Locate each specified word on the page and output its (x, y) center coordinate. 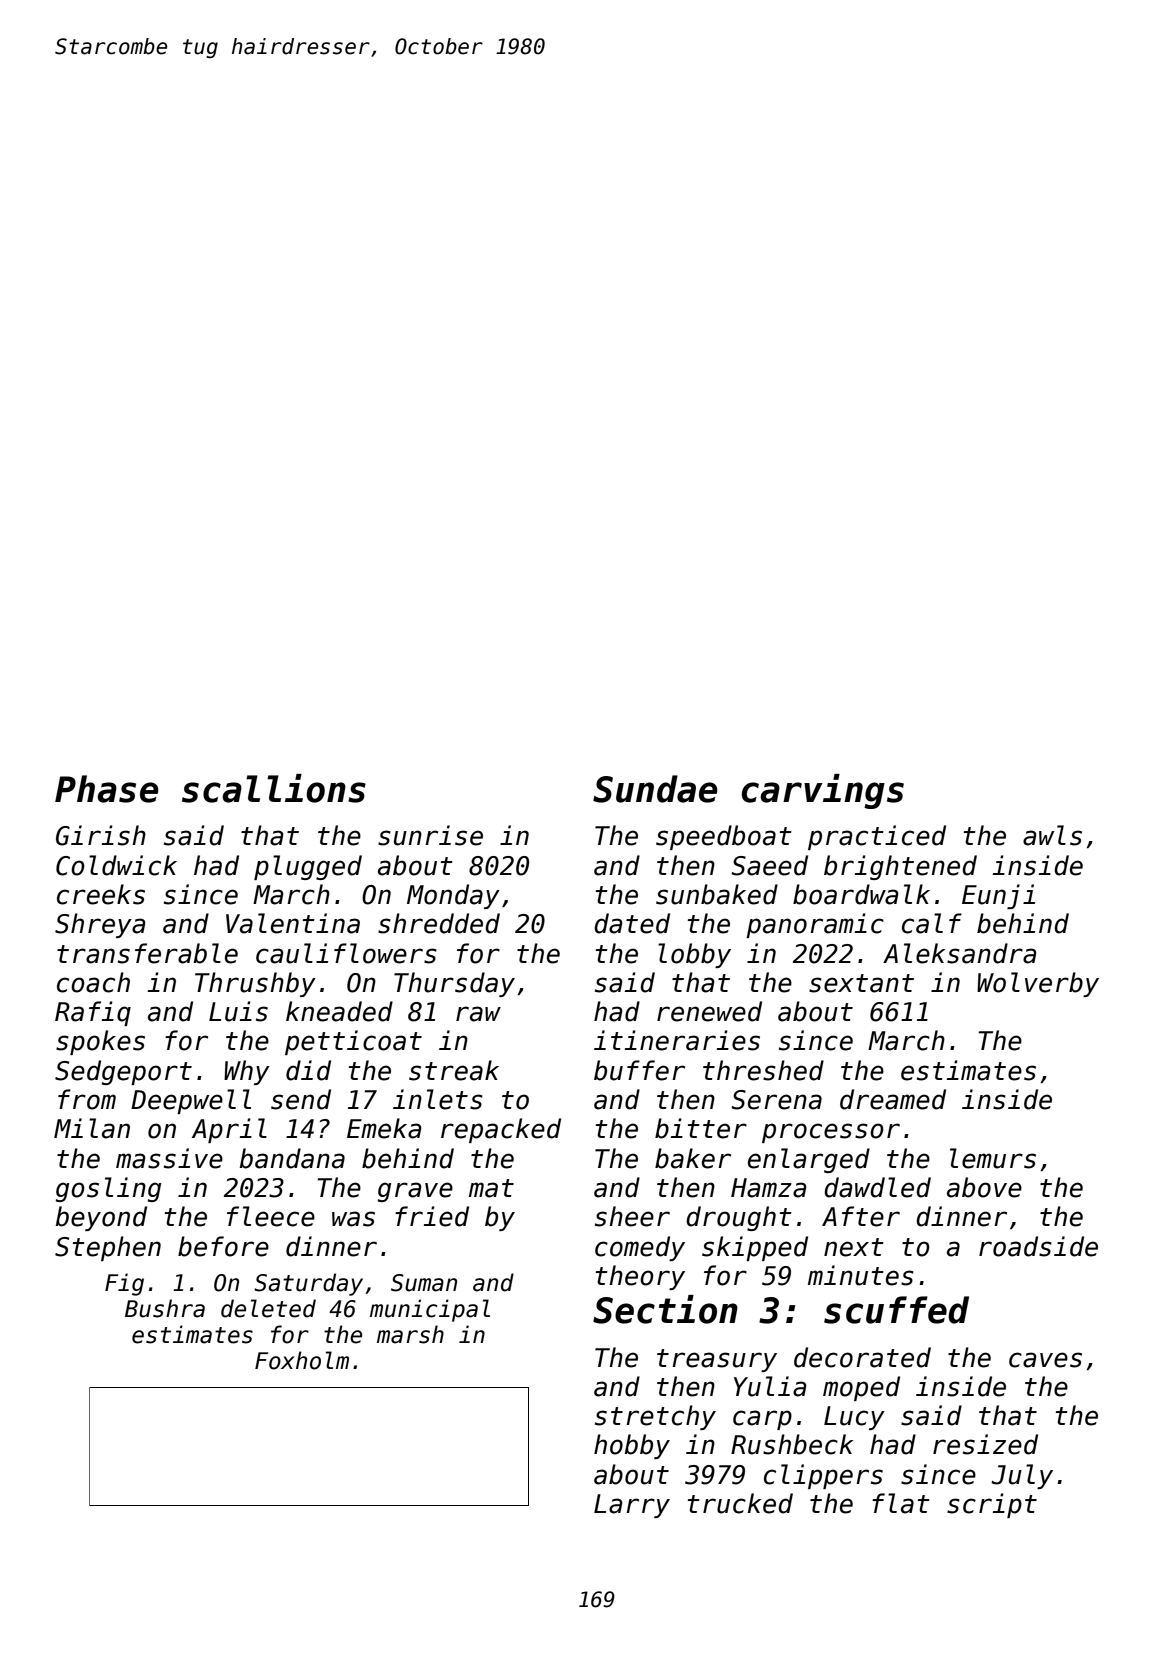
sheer (632, 1216)
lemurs (993, 1158)
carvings (823, 791)
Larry (632, 1506)
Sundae (655, 789)
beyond (101, 1218)
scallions (274, 788)
